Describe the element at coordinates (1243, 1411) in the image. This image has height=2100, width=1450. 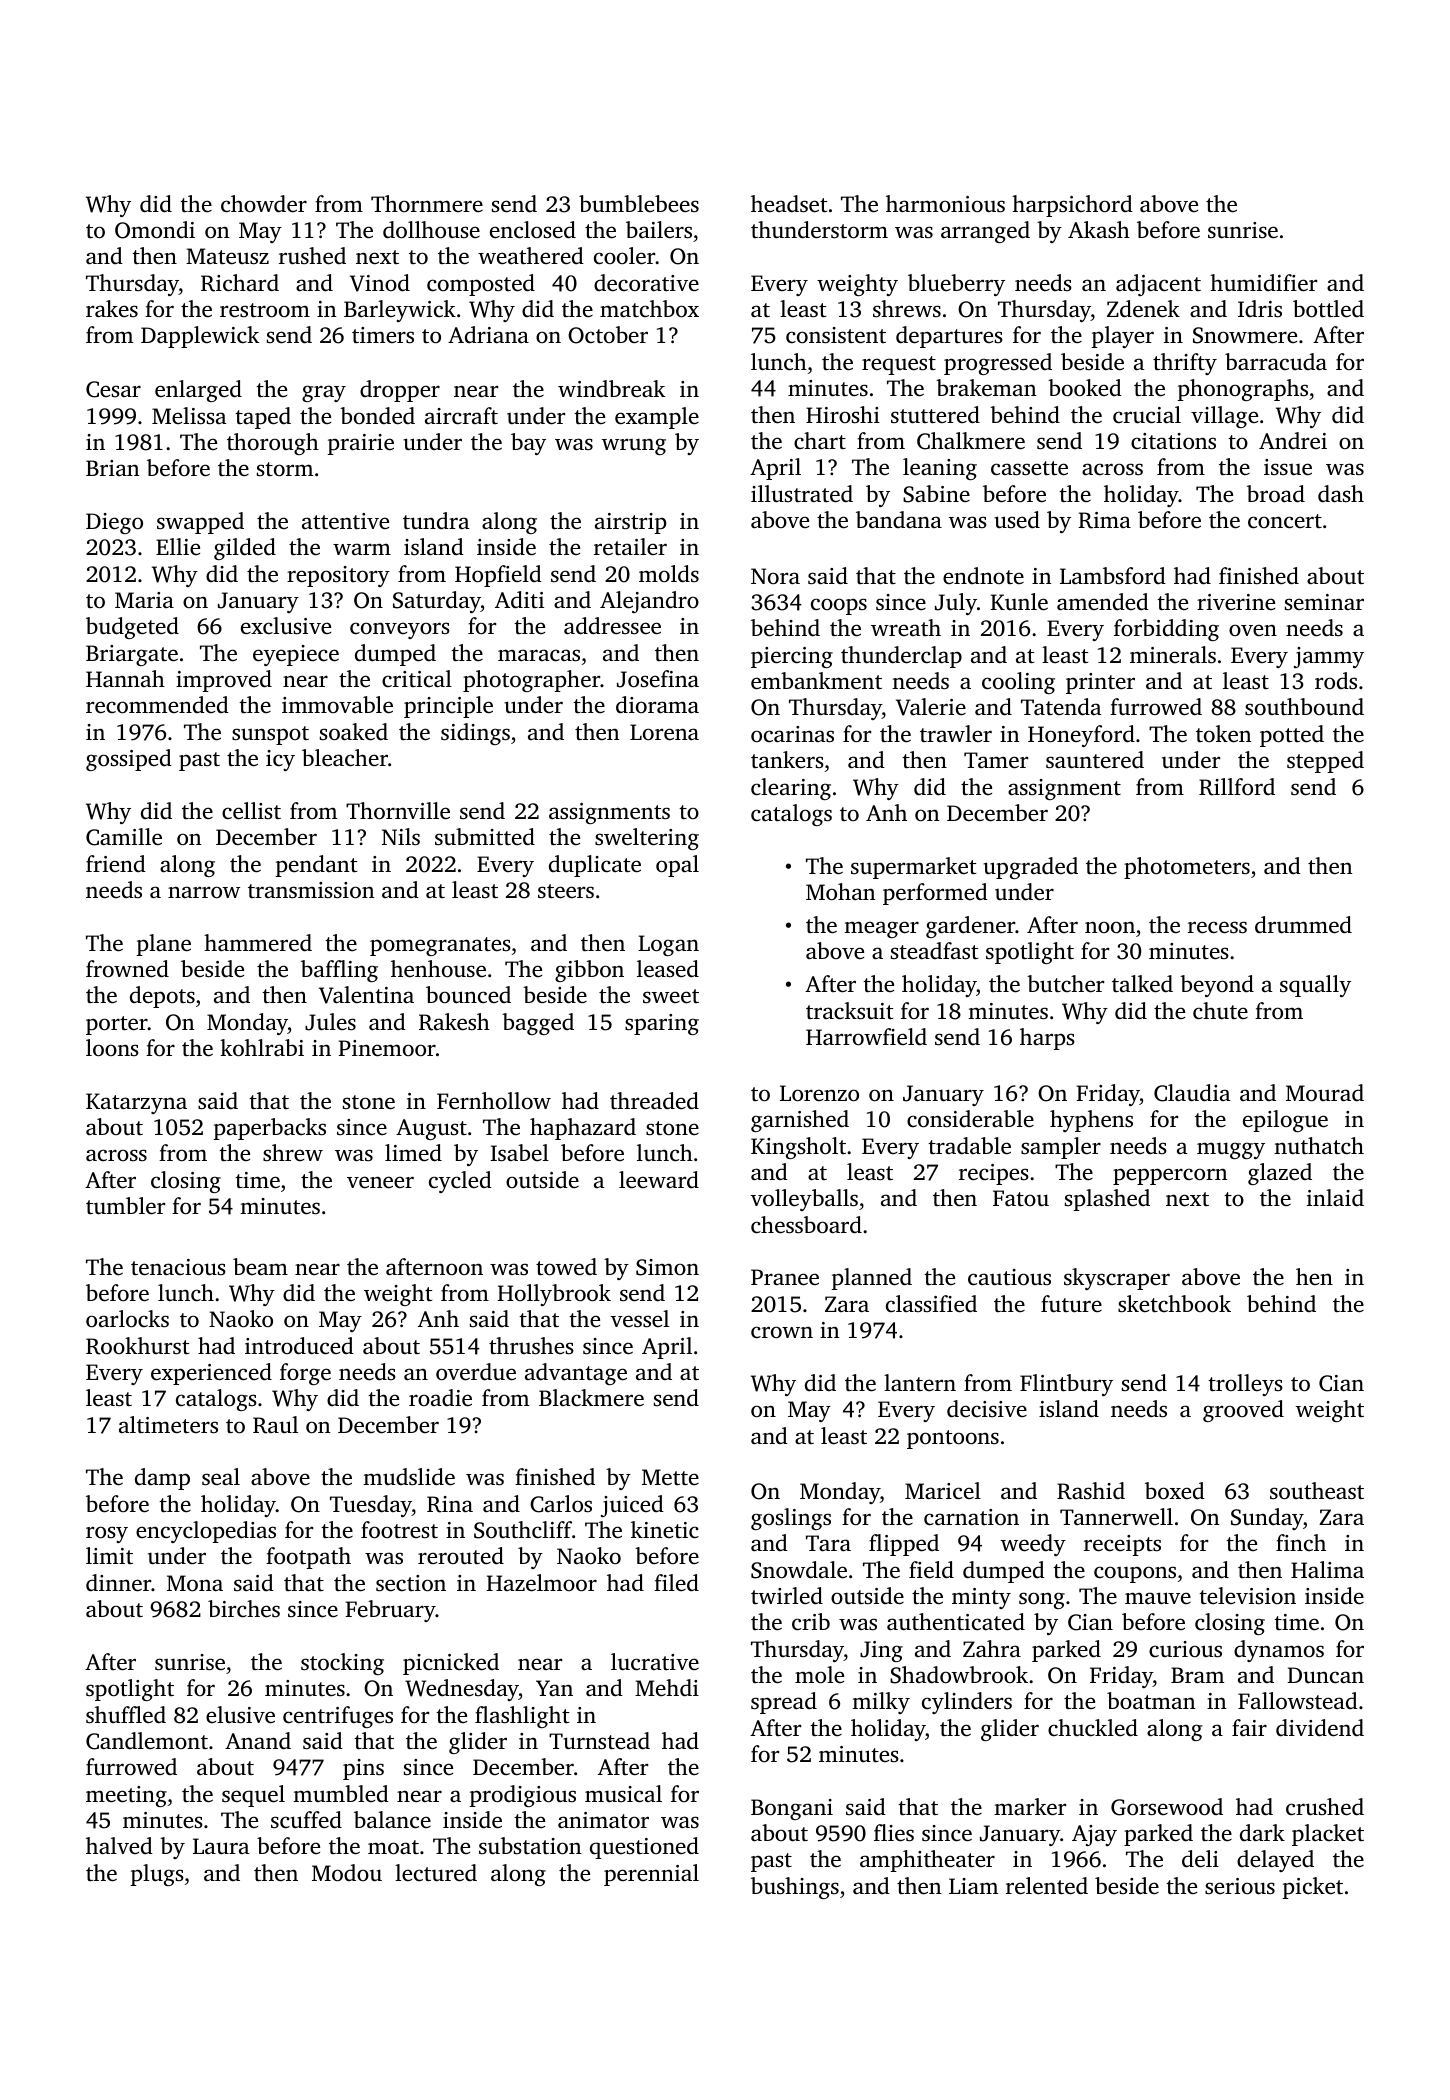
I see `grooved` at that location.
